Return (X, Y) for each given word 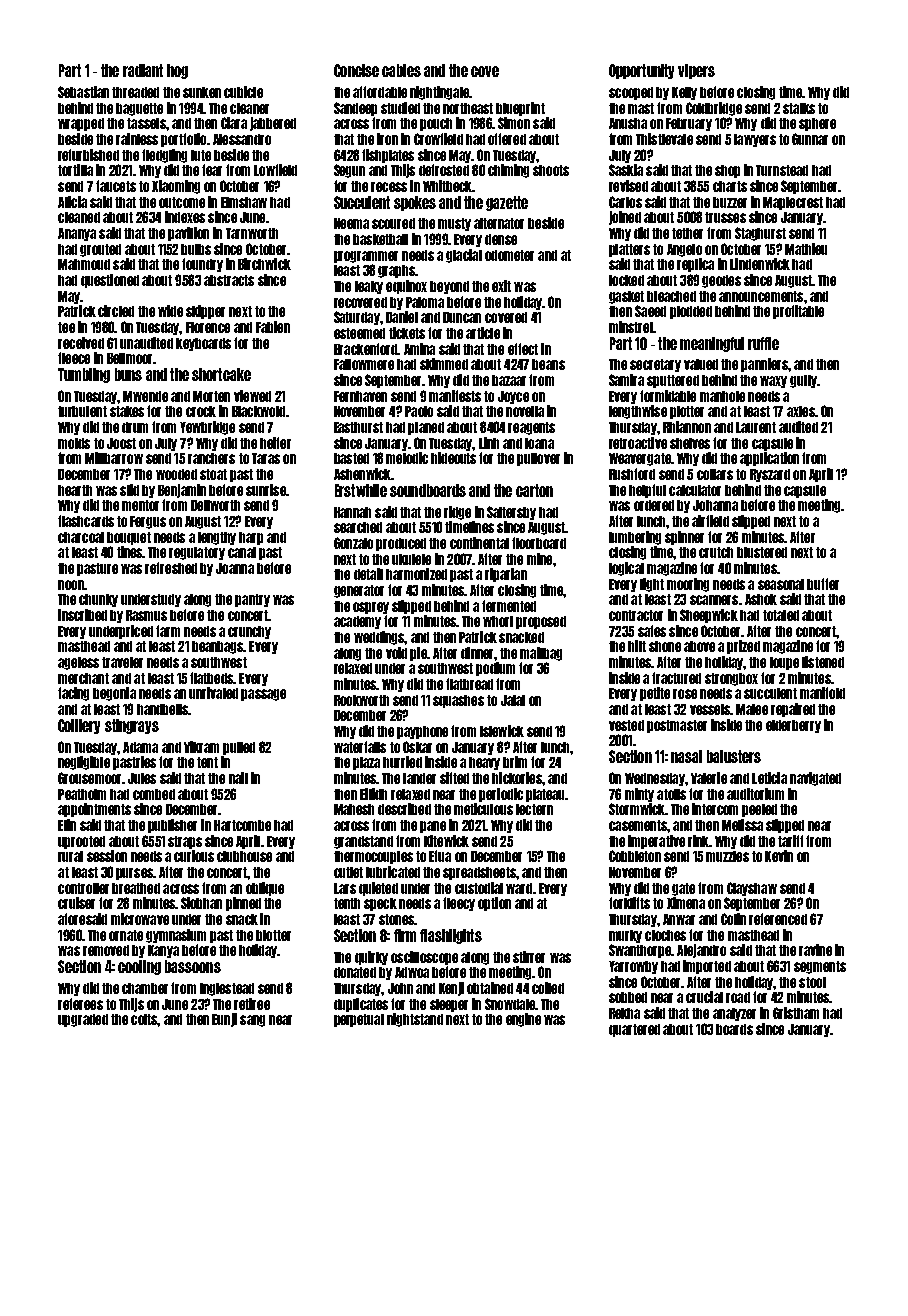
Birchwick (264, 264)
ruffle (763, 343)
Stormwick (637, 809)
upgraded (83, 1020)
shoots (551, 170)
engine (523, 1020)
